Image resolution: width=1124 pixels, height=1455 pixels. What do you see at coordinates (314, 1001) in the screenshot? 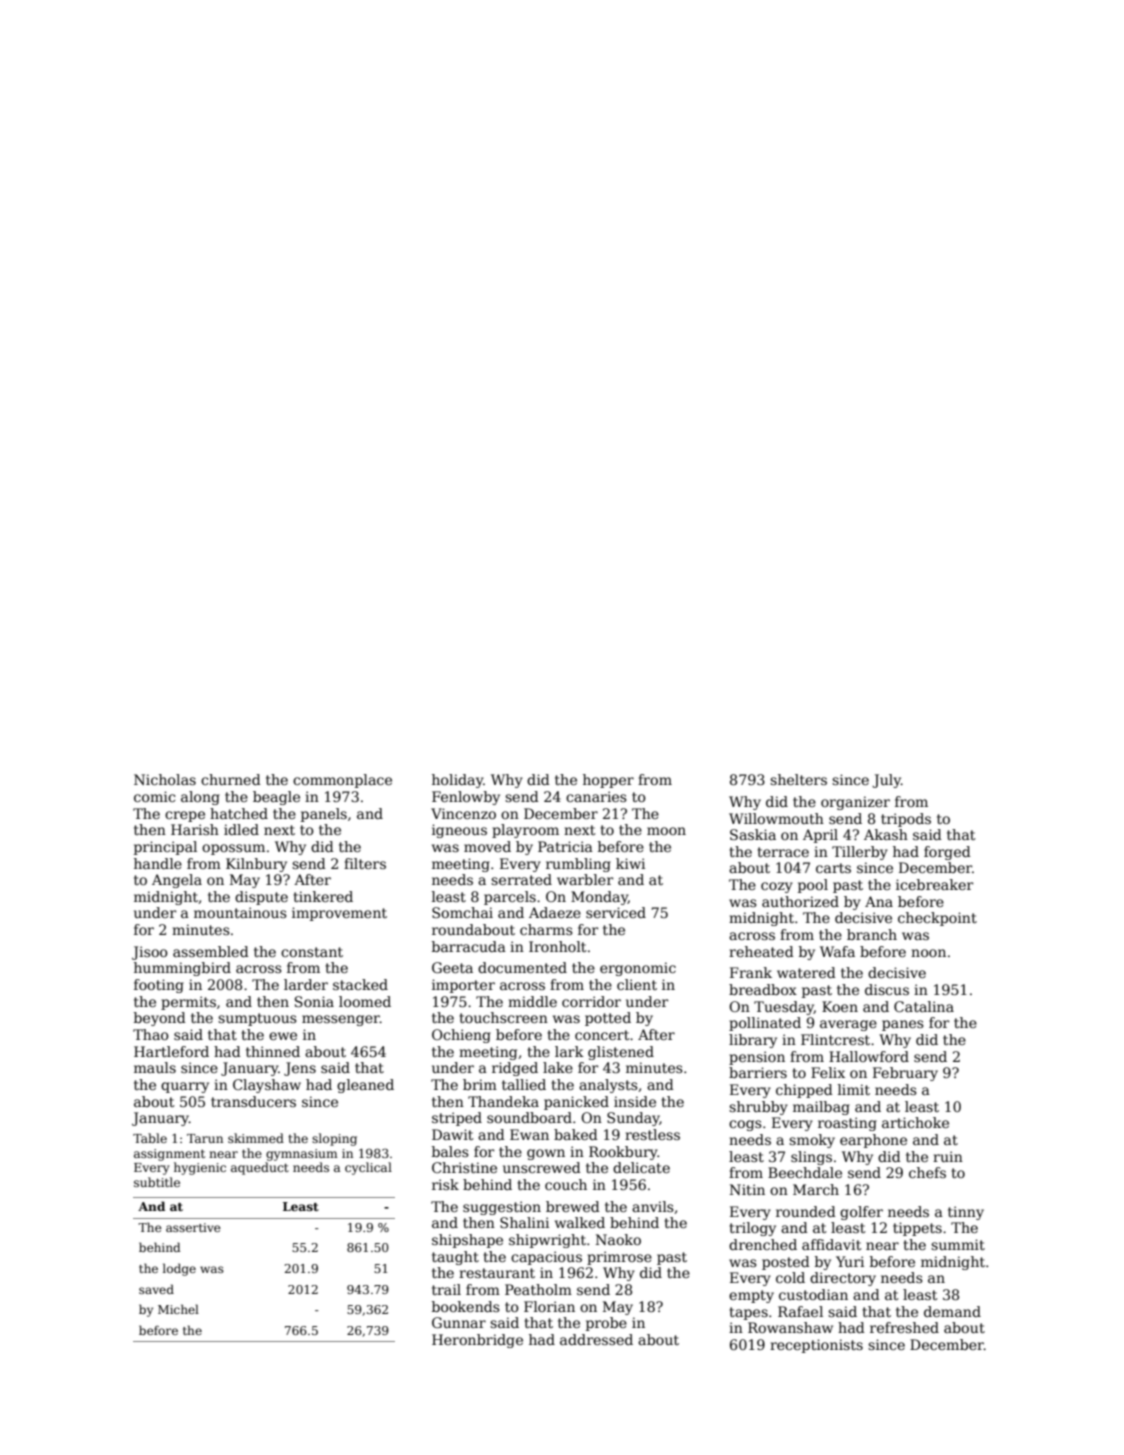
I see `Sonia` at bounding box center [314, 1001].
